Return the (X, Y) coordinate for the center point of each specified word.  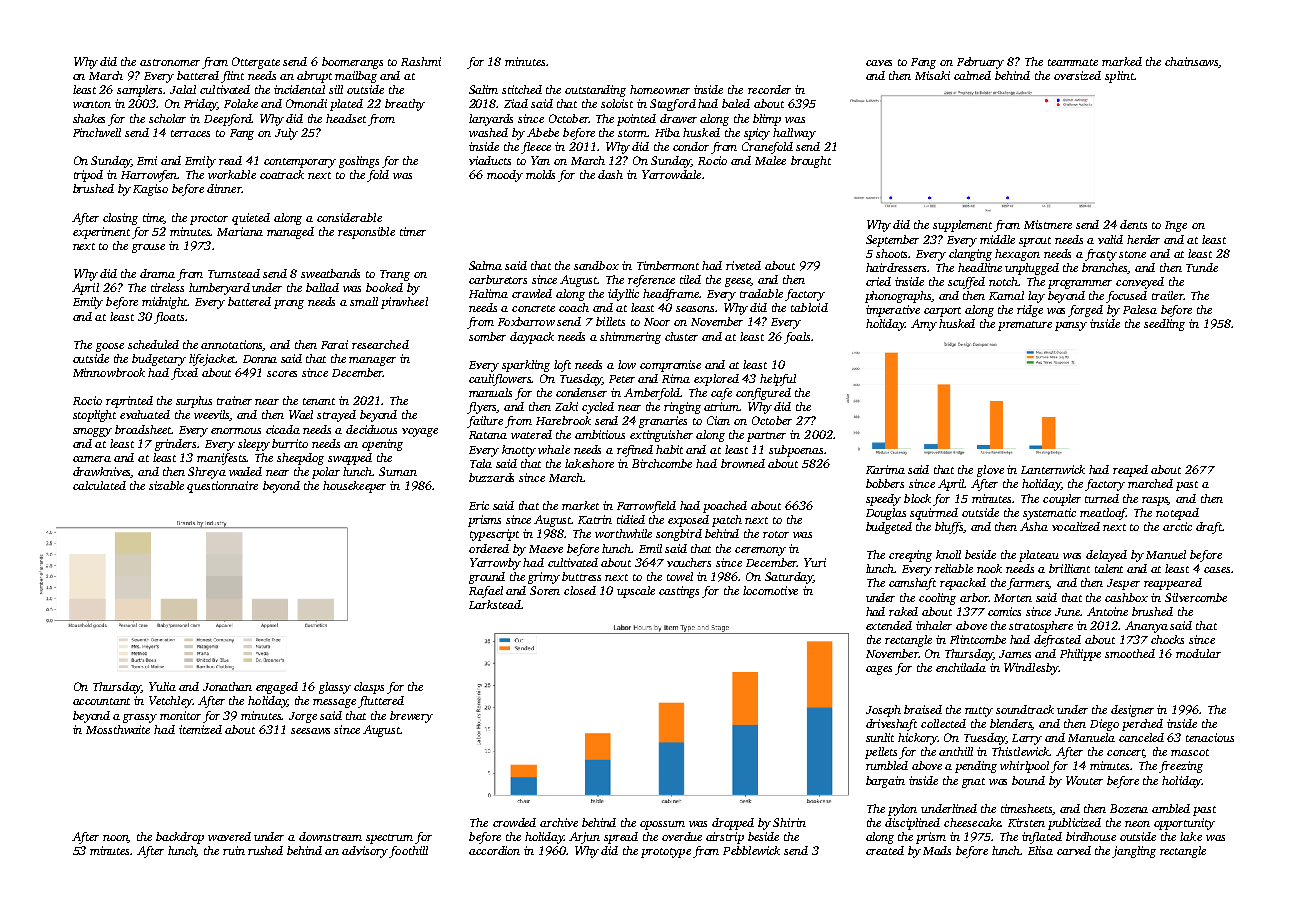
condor (691, 146)
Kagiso (150, 190)
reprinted (129, 402)
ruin (234, 850)
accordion (494, 850)
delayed (1106, 556)
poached (725, 507)
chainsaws (1191, 61)
